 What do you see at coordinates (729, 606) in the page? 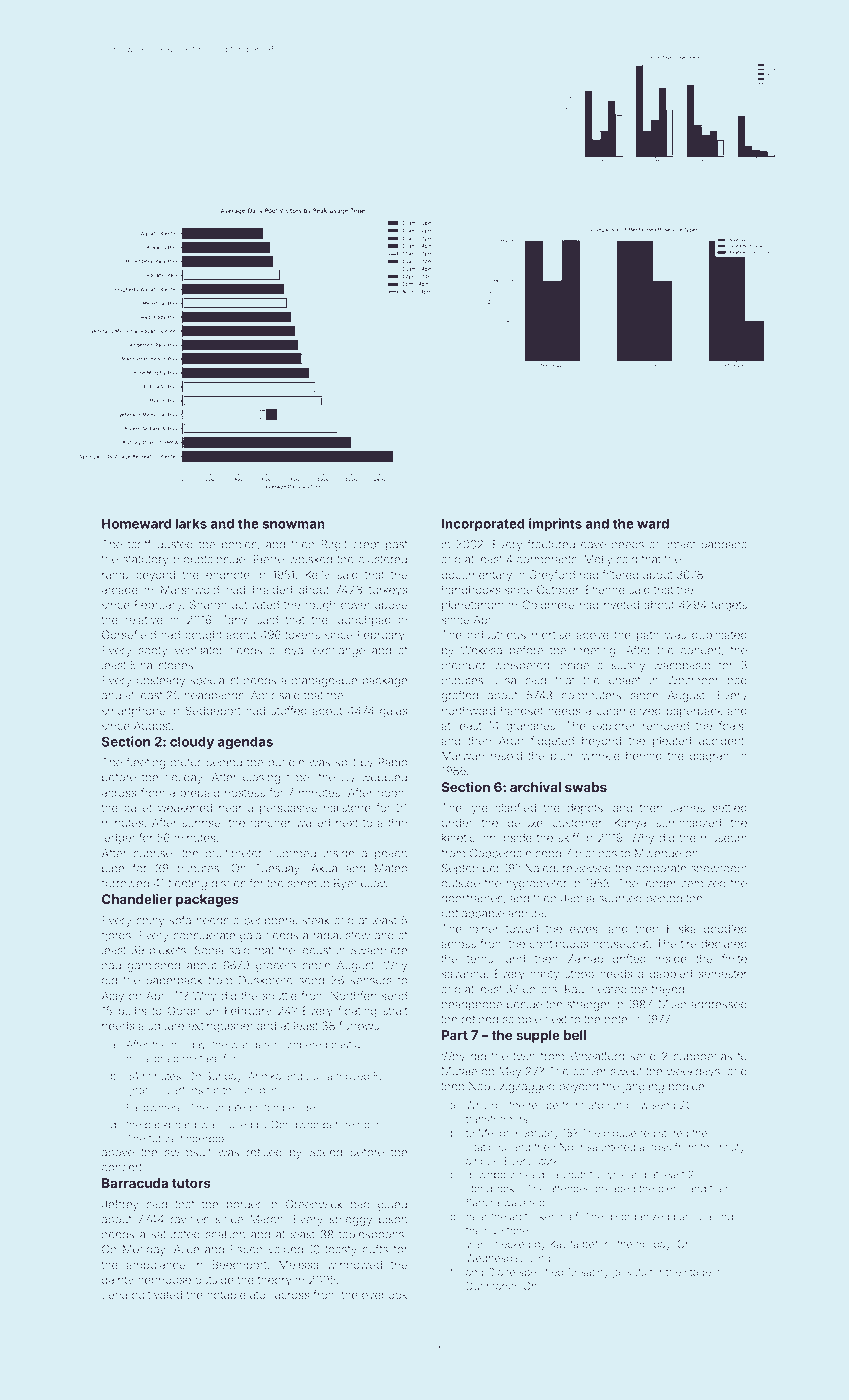
I see `targets` at bounding box center [729, 606].
